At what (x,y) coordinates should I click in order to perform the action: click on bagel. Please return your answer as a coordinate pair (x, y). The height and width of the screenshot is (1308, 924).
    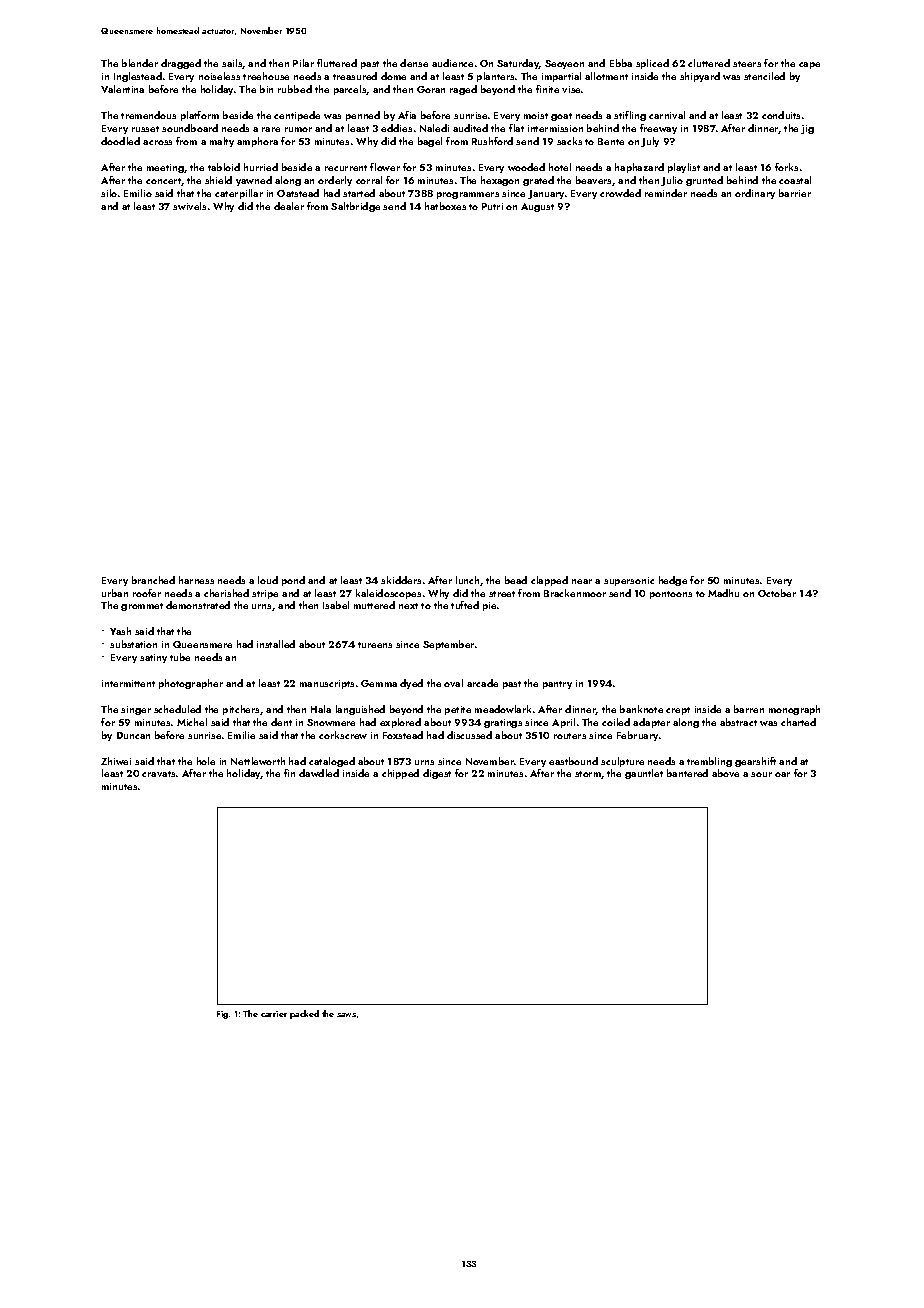
    Looking at the image, I should click on (430, 142).
